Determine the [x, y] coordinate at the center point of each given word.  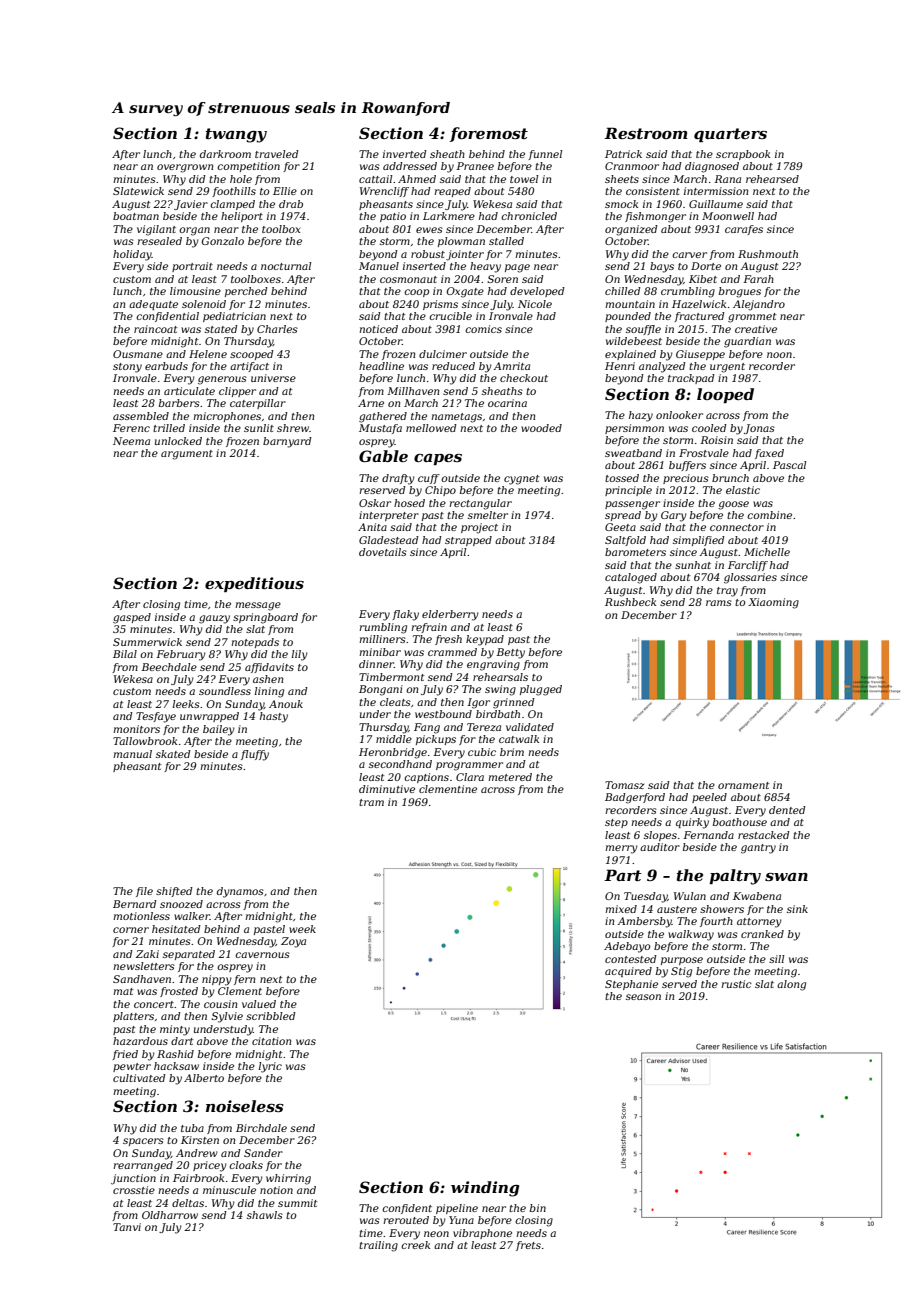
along [791, 985]
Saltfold [625, 541]
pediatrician [234, 317]
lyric [270, 1067]
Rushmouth [768, 254]
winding [485, 1189]
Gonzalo [223, 241]
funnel [545, 155]
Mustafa [380, 429]
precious [686, 479]
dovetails [383, 552]
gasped [132, 618]
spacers [143, 1142]
